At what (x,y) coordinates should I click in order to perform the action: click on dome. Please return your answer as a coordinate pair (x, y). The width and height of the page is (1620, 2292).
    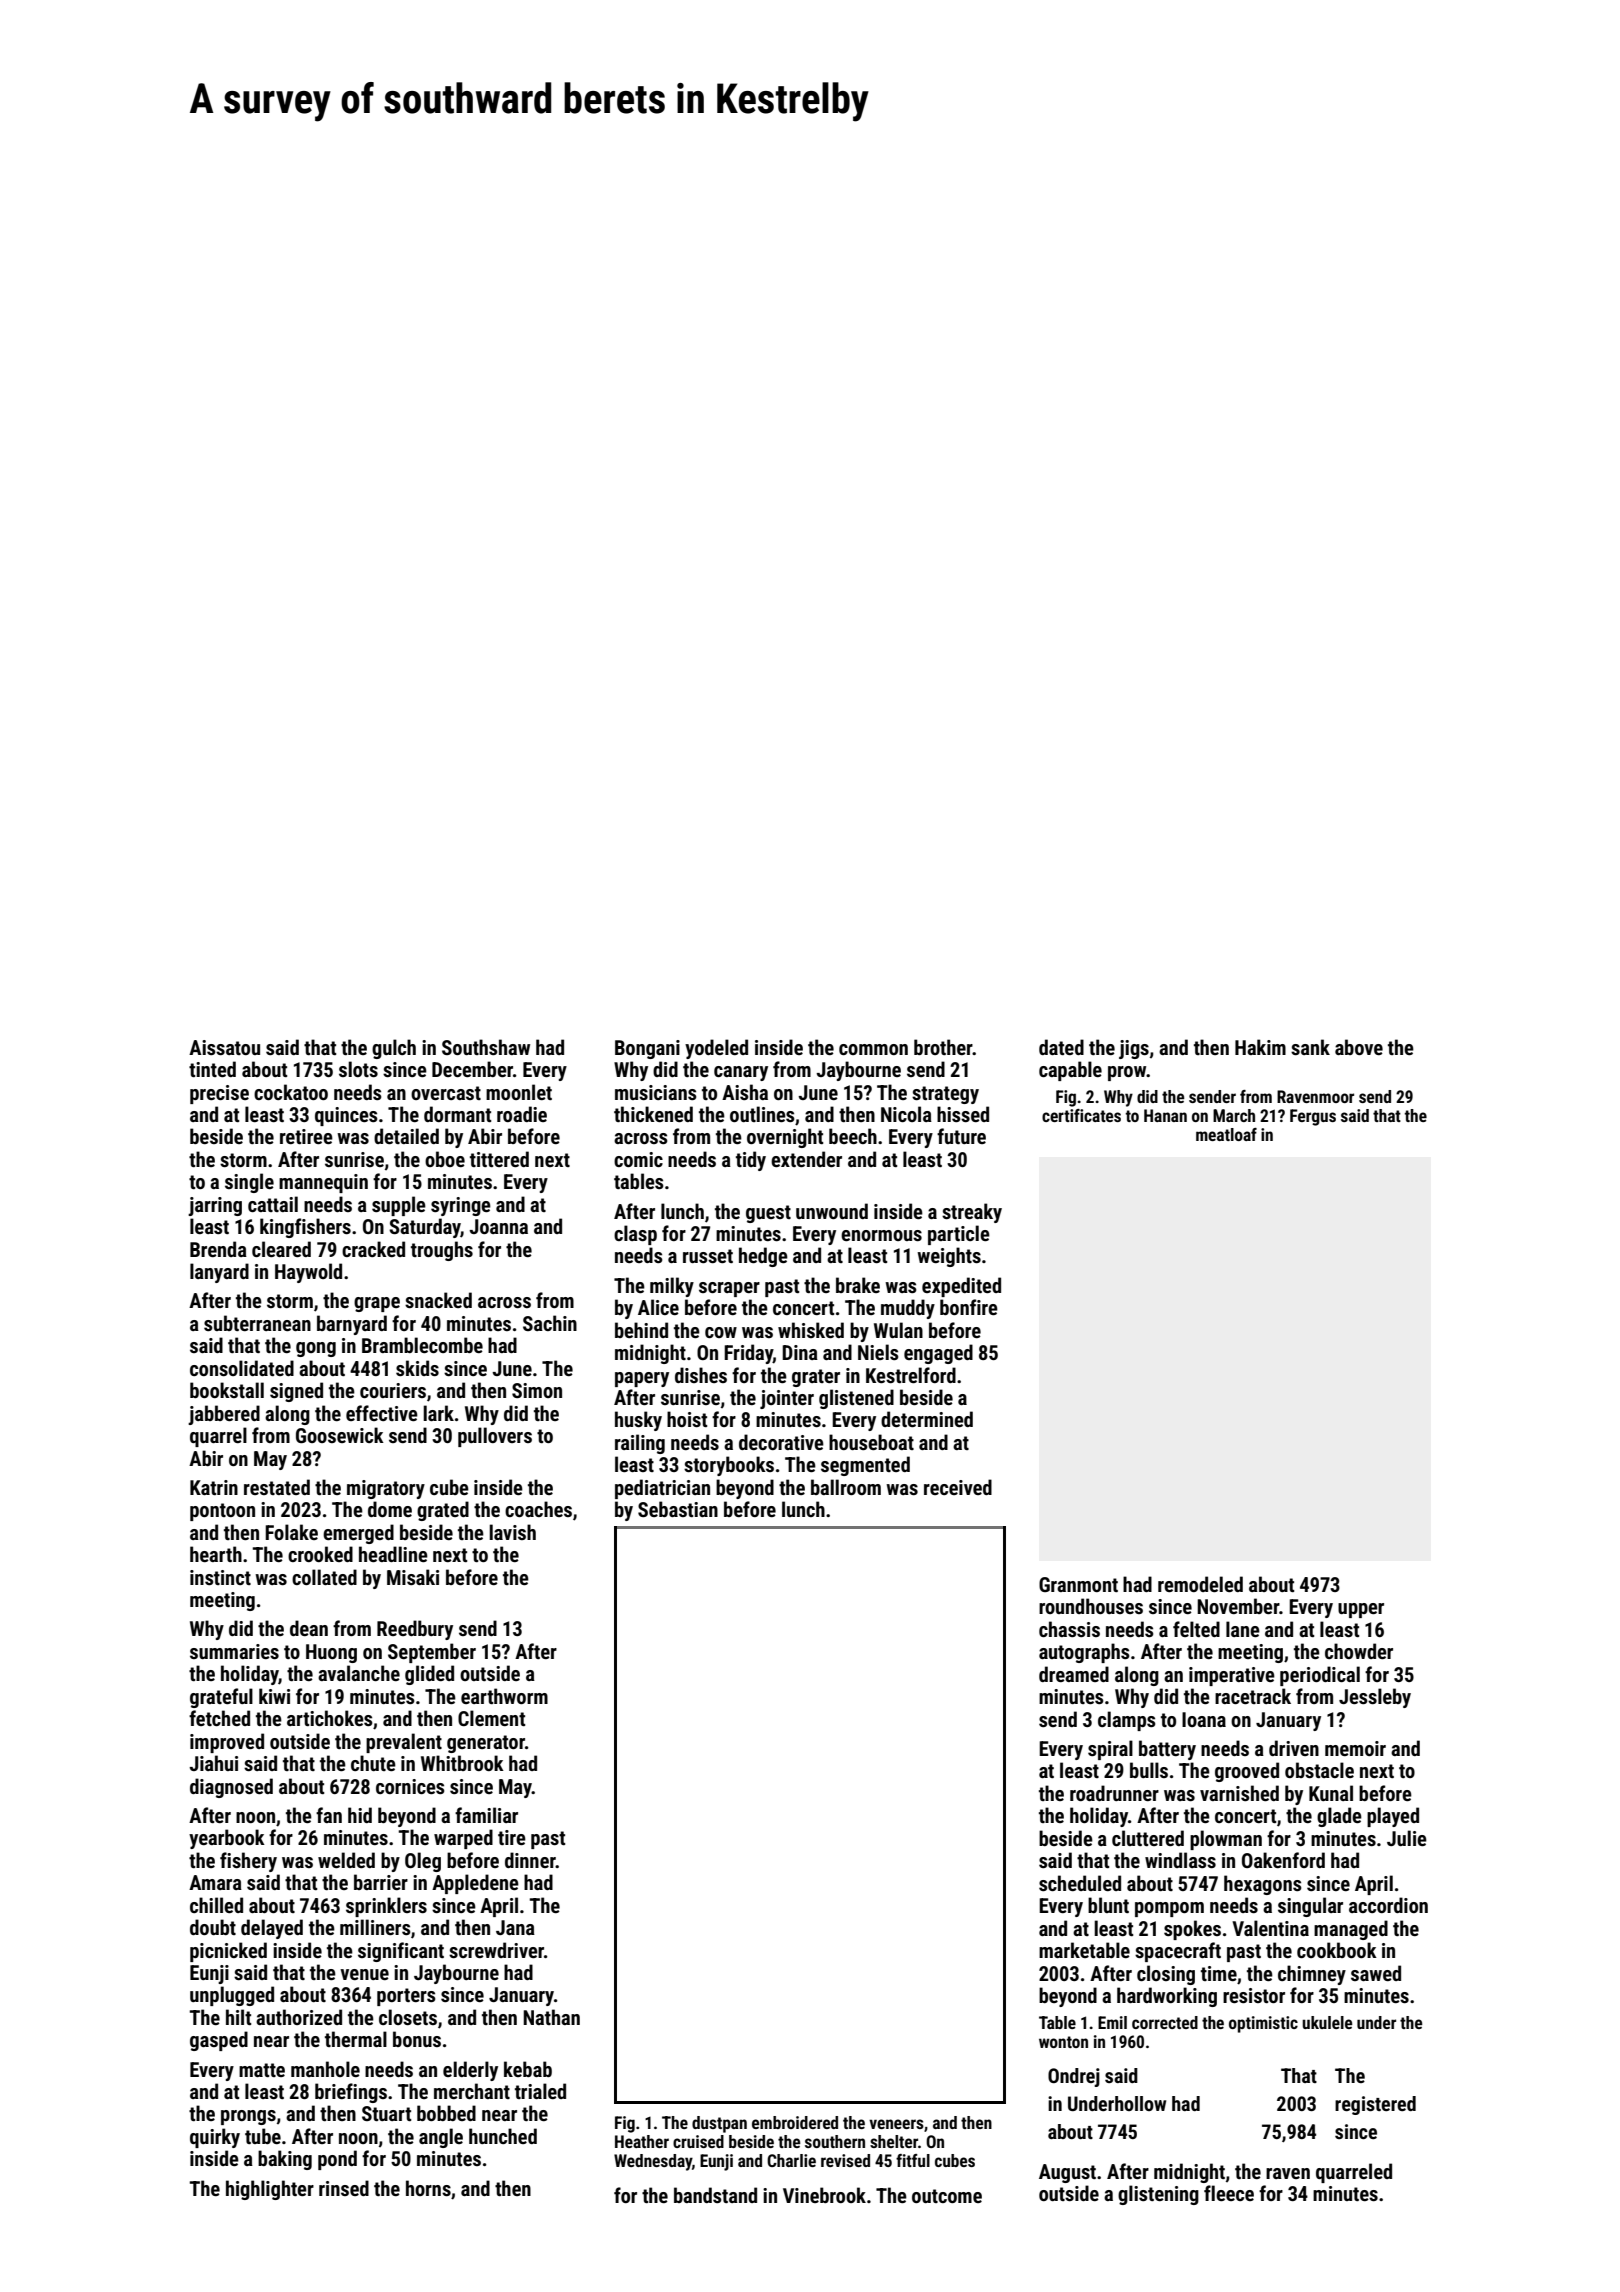
    Looking at the image, I should click on (390, 1509).
